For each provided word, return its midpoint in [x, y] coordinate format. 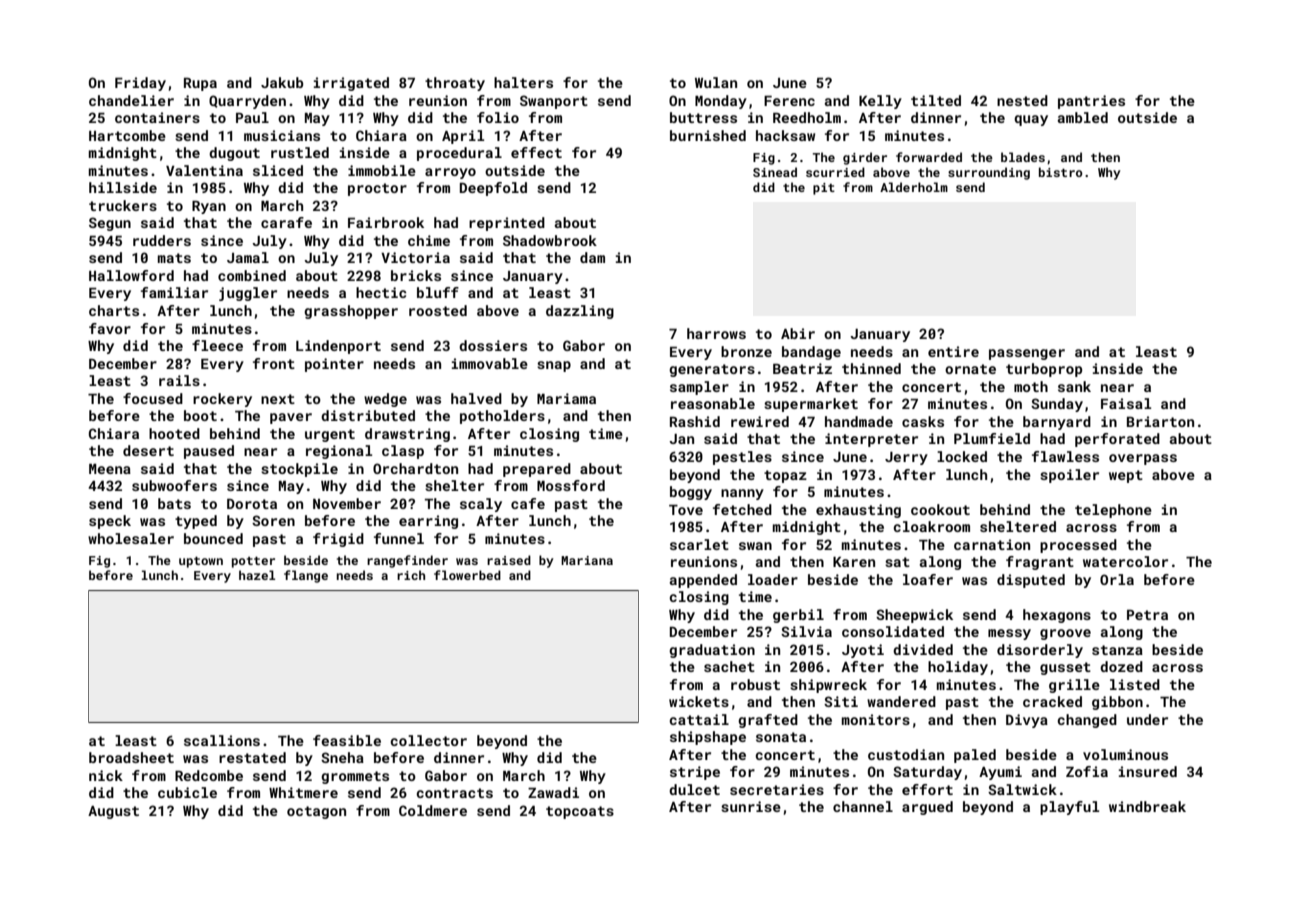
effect [536, 152]
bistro [1061, 172]
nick [106, 775]
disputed [1031, 581]
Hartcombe [127, 135]
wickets [699, 701]
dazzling [580, 312]
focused [153, 398]
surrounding [989, 173]
